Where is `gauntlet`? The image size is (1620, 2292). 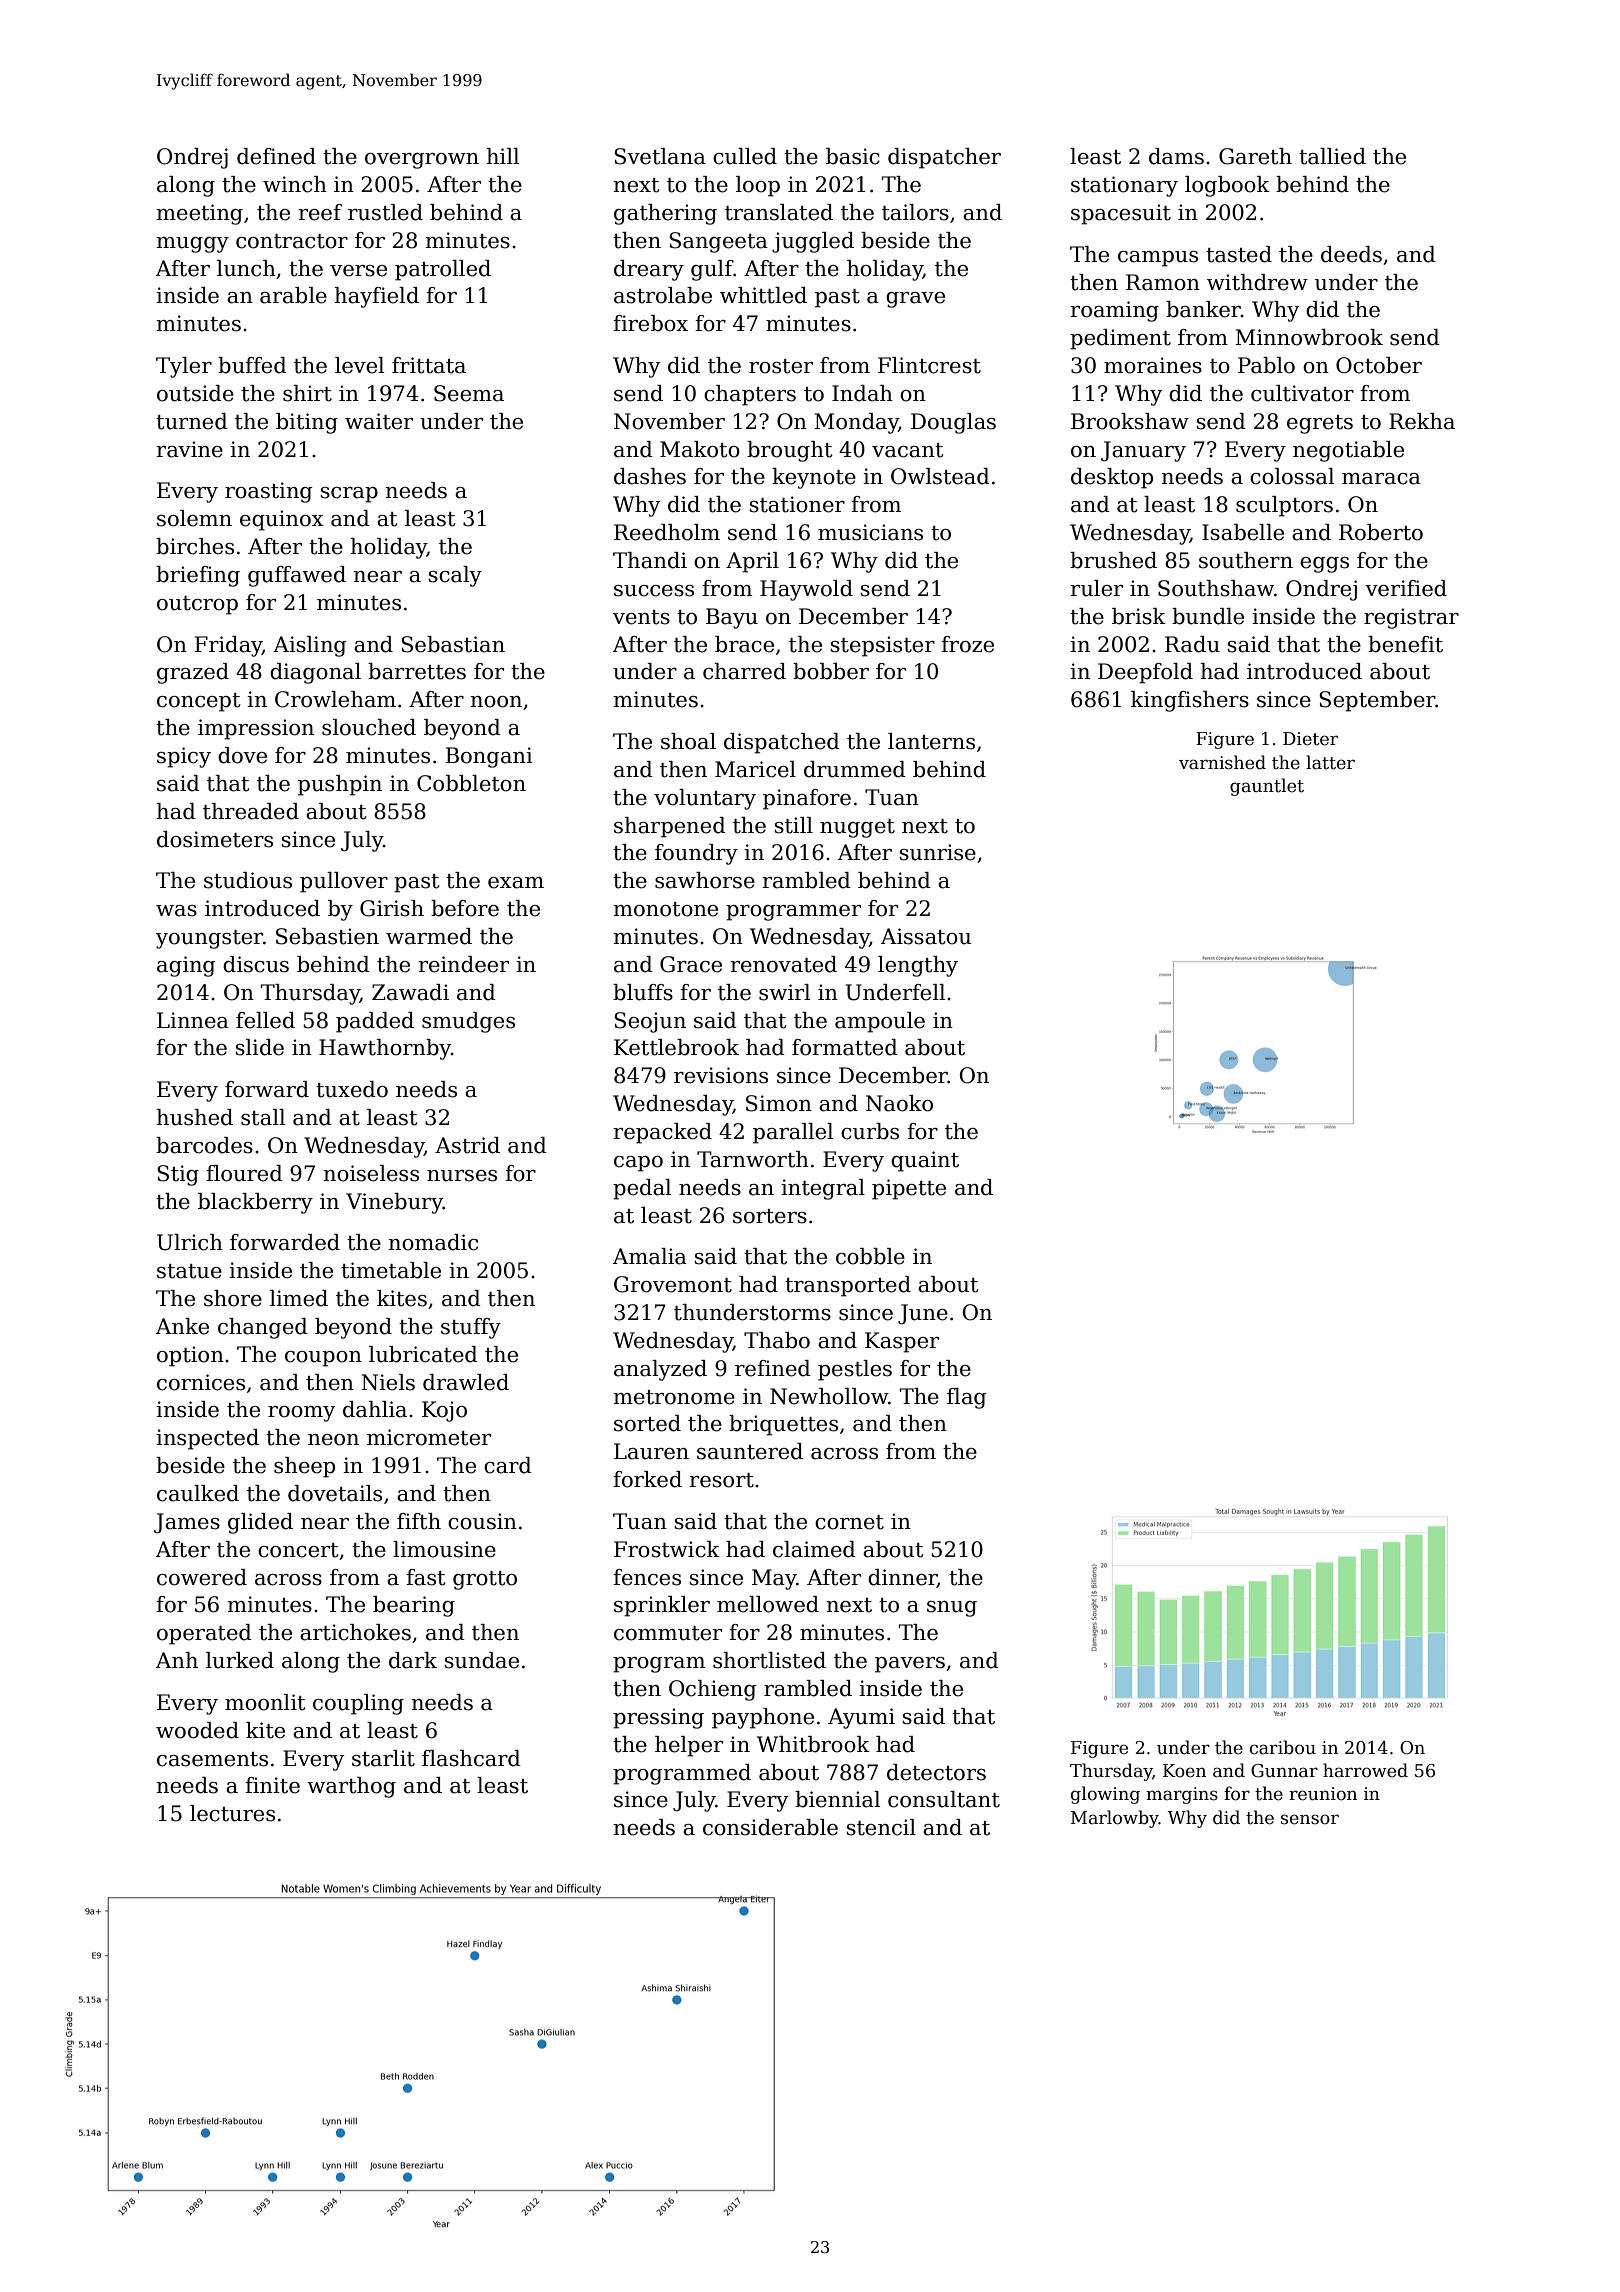 gauntlet is located at coordinates (1267, 787).
